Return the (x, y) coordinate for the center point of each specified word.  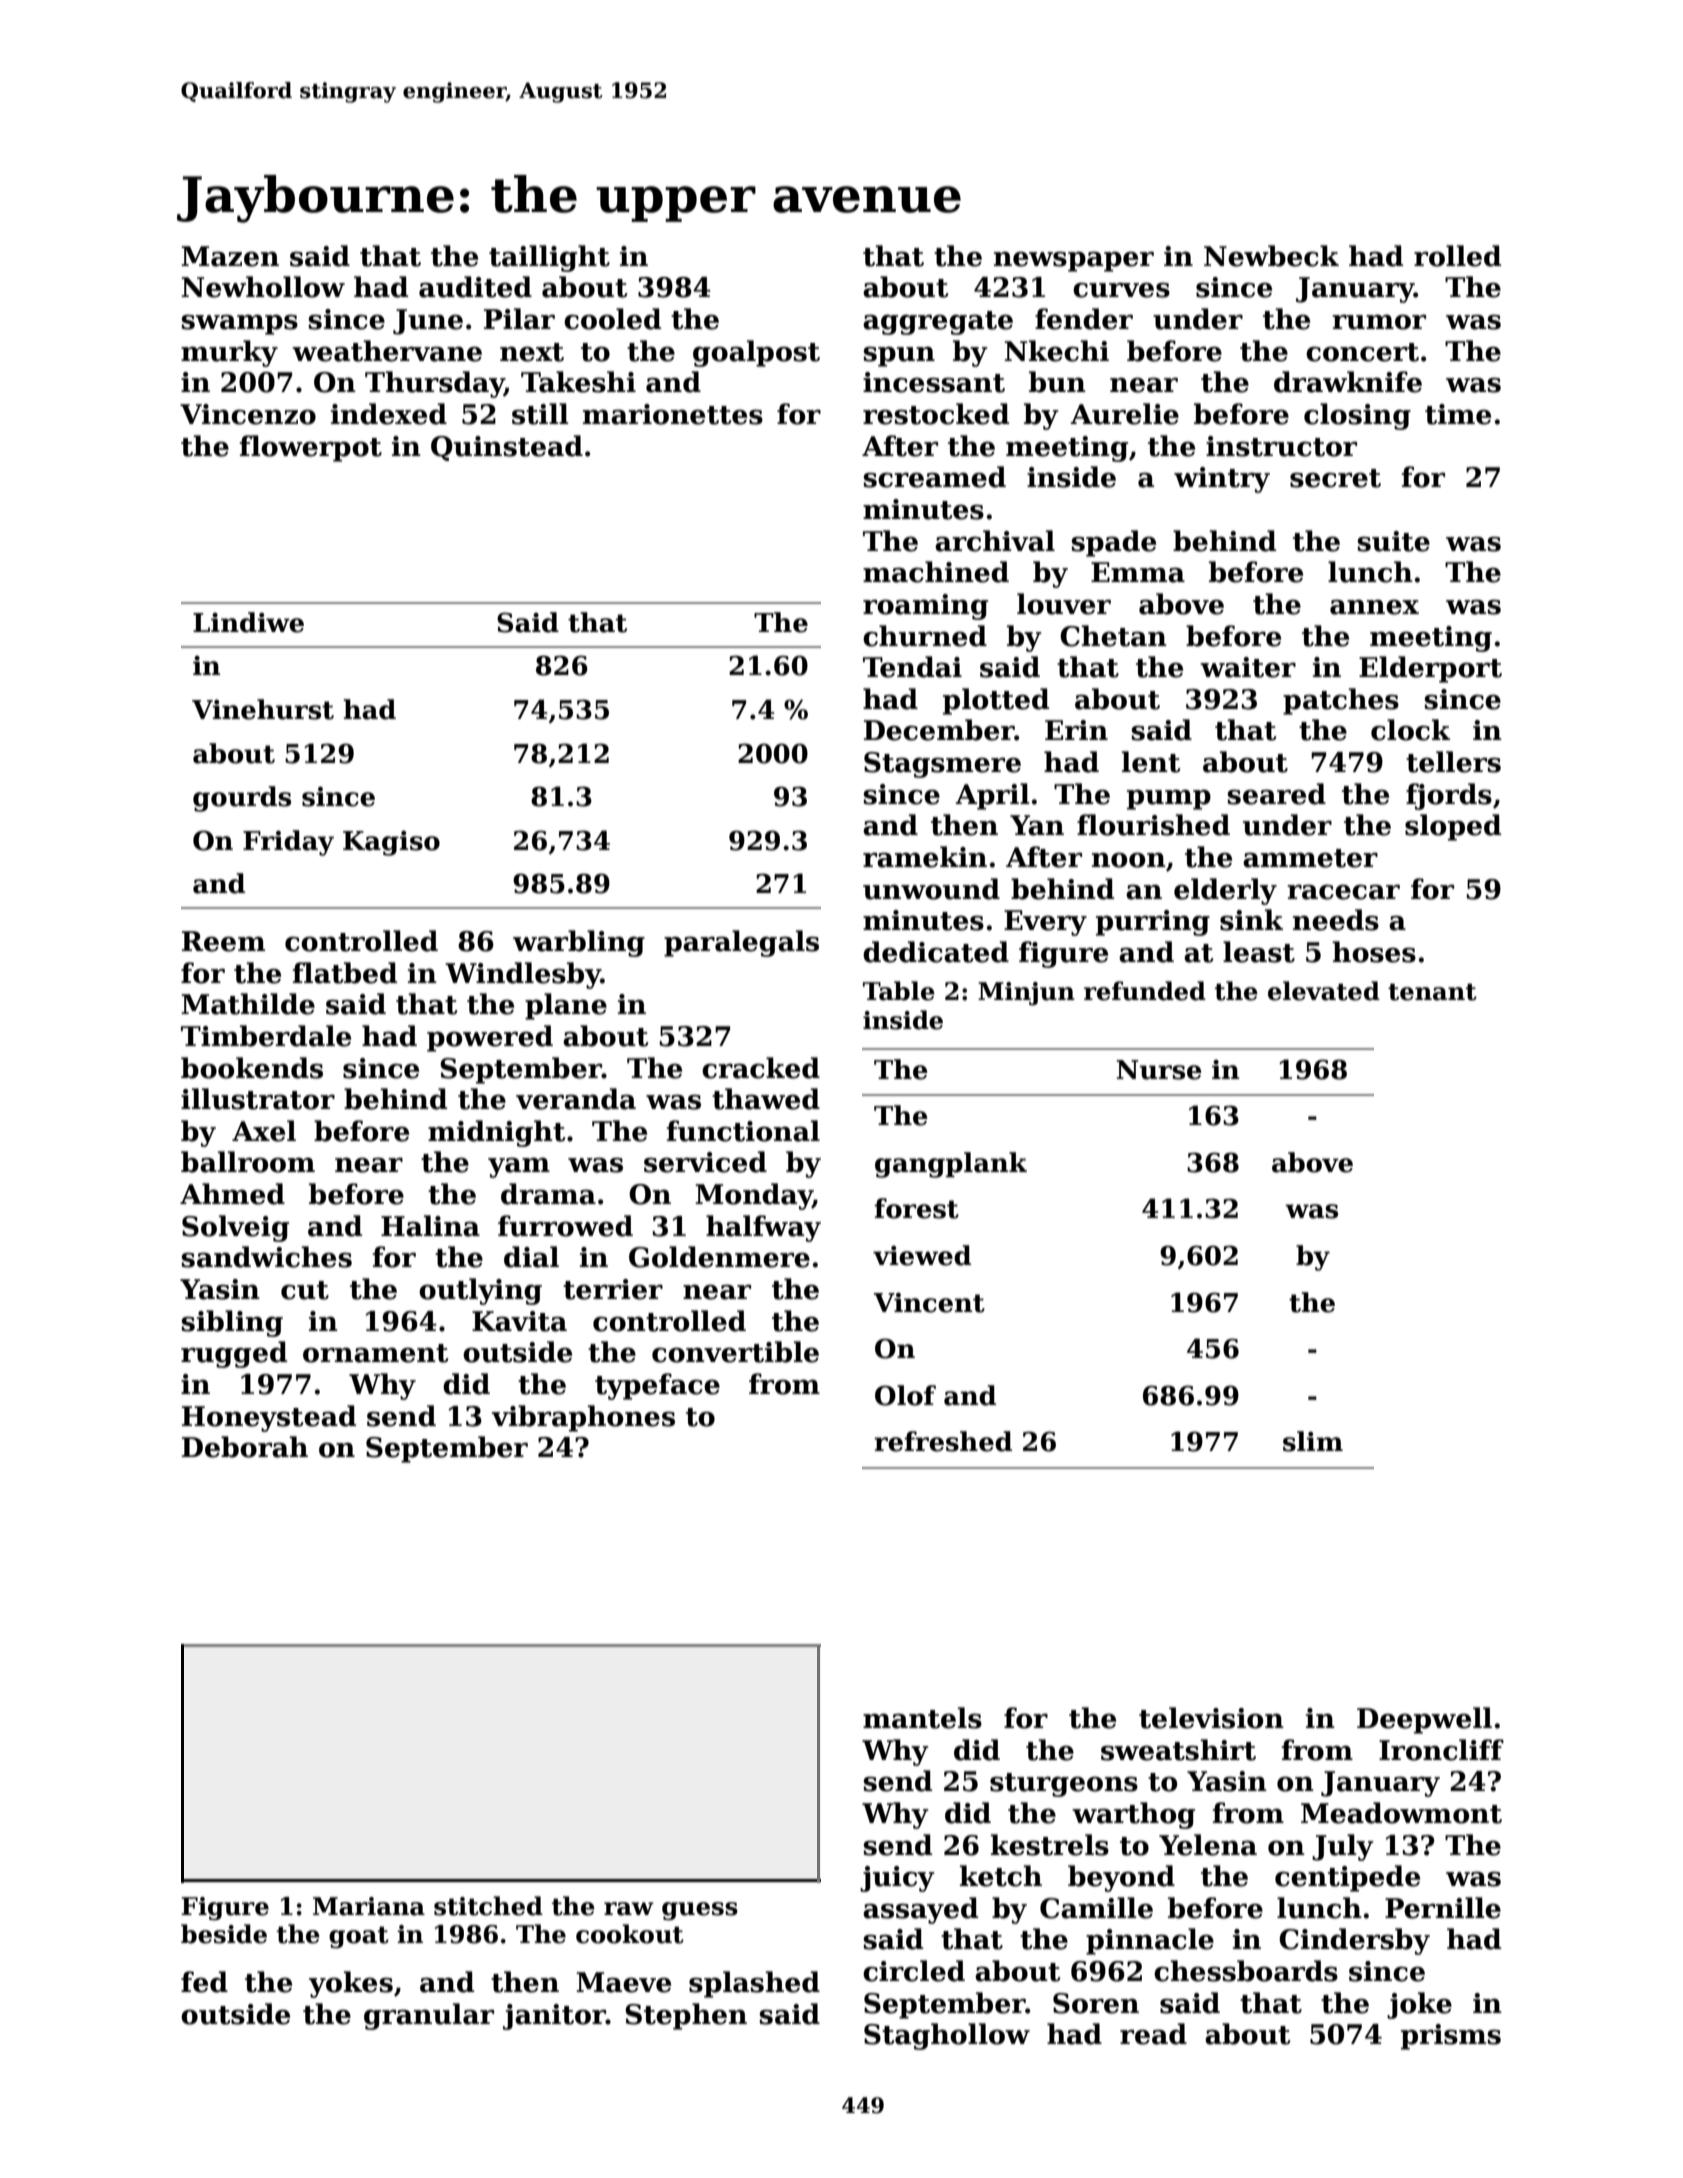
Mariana (369, 1906)
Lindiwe (248, 622)
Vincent (929, 1302)
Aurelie (1124, 414)
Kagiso (391, 843)
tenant (1432, 992)
